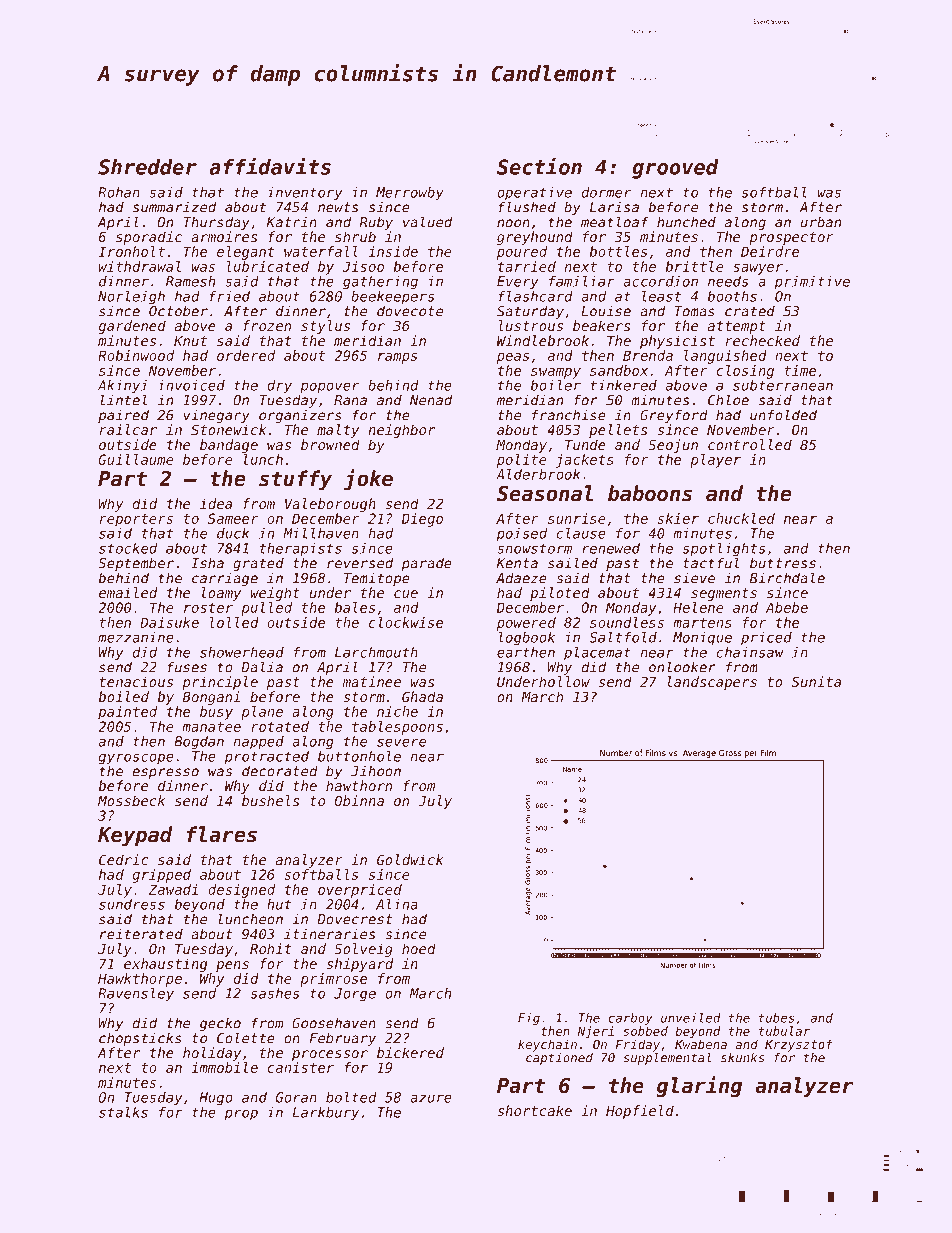  What do you see at coordinates (539, 166) in the screenshot?
I see `Section` at bounding box center [539, 166].
